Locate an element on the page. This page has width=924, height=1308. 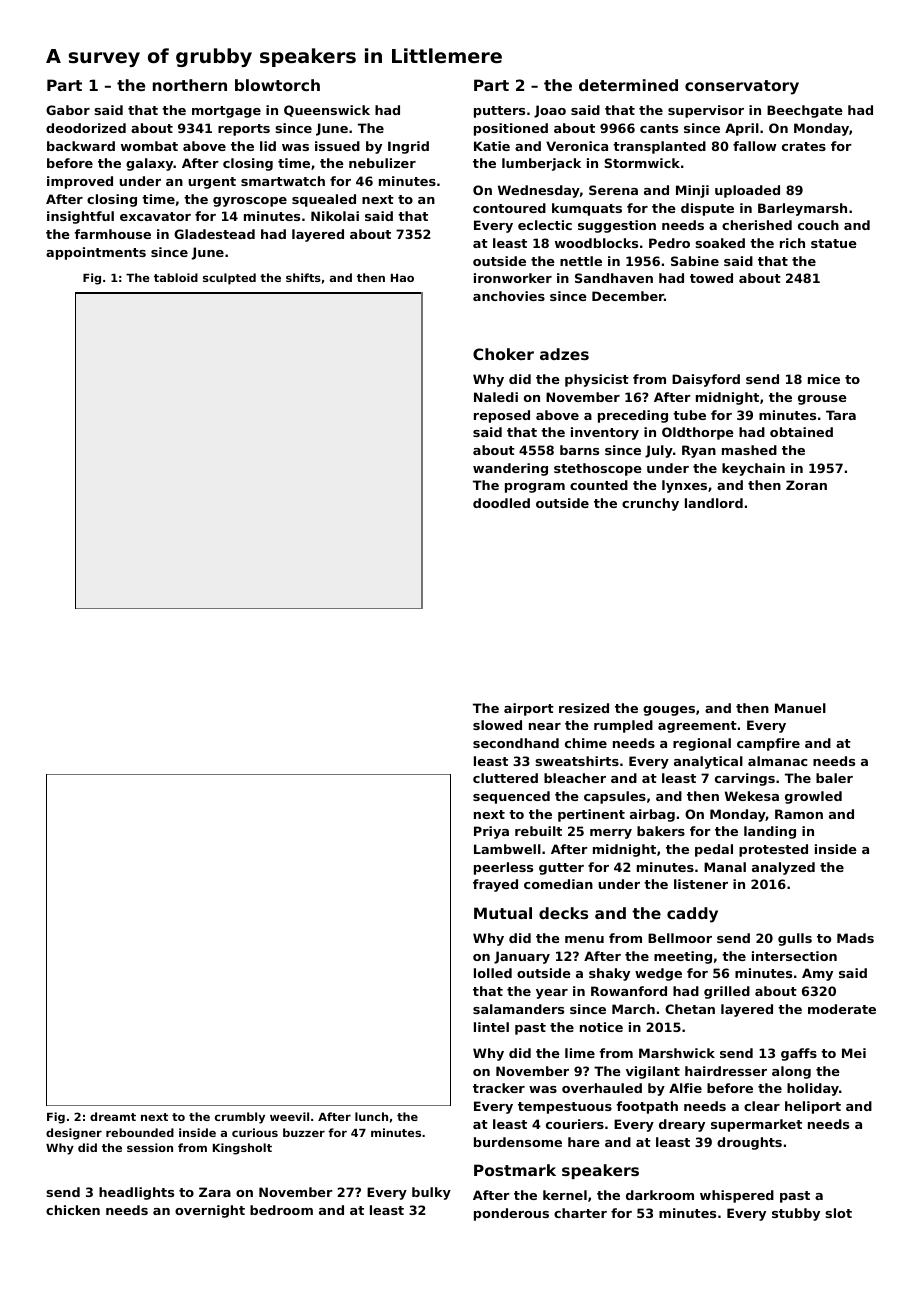
obtained is located at coordinates (801, 432).
